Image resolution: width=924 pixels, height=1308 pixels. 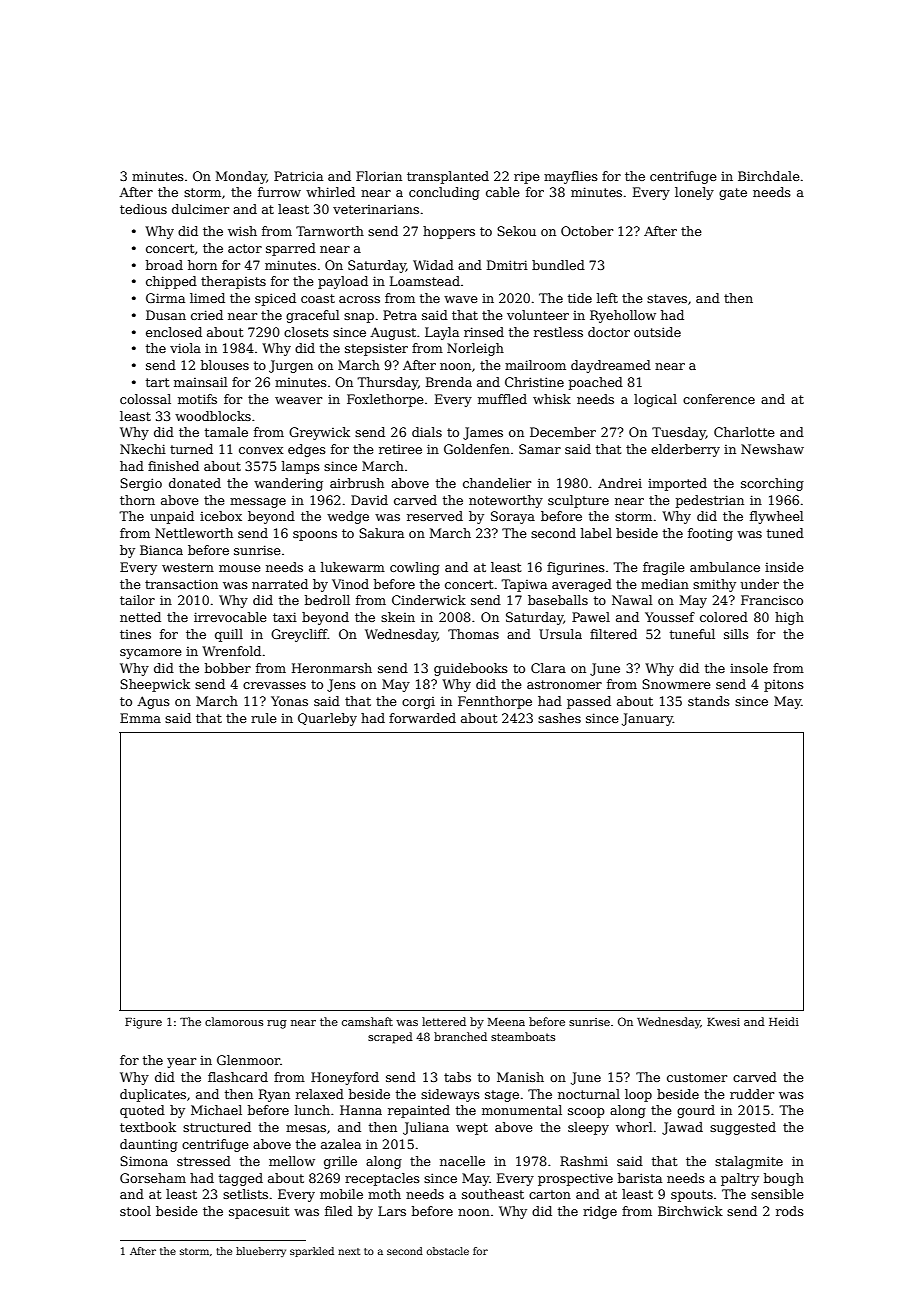 I want to click on Gorseham, so click(x=153, y=1178).
